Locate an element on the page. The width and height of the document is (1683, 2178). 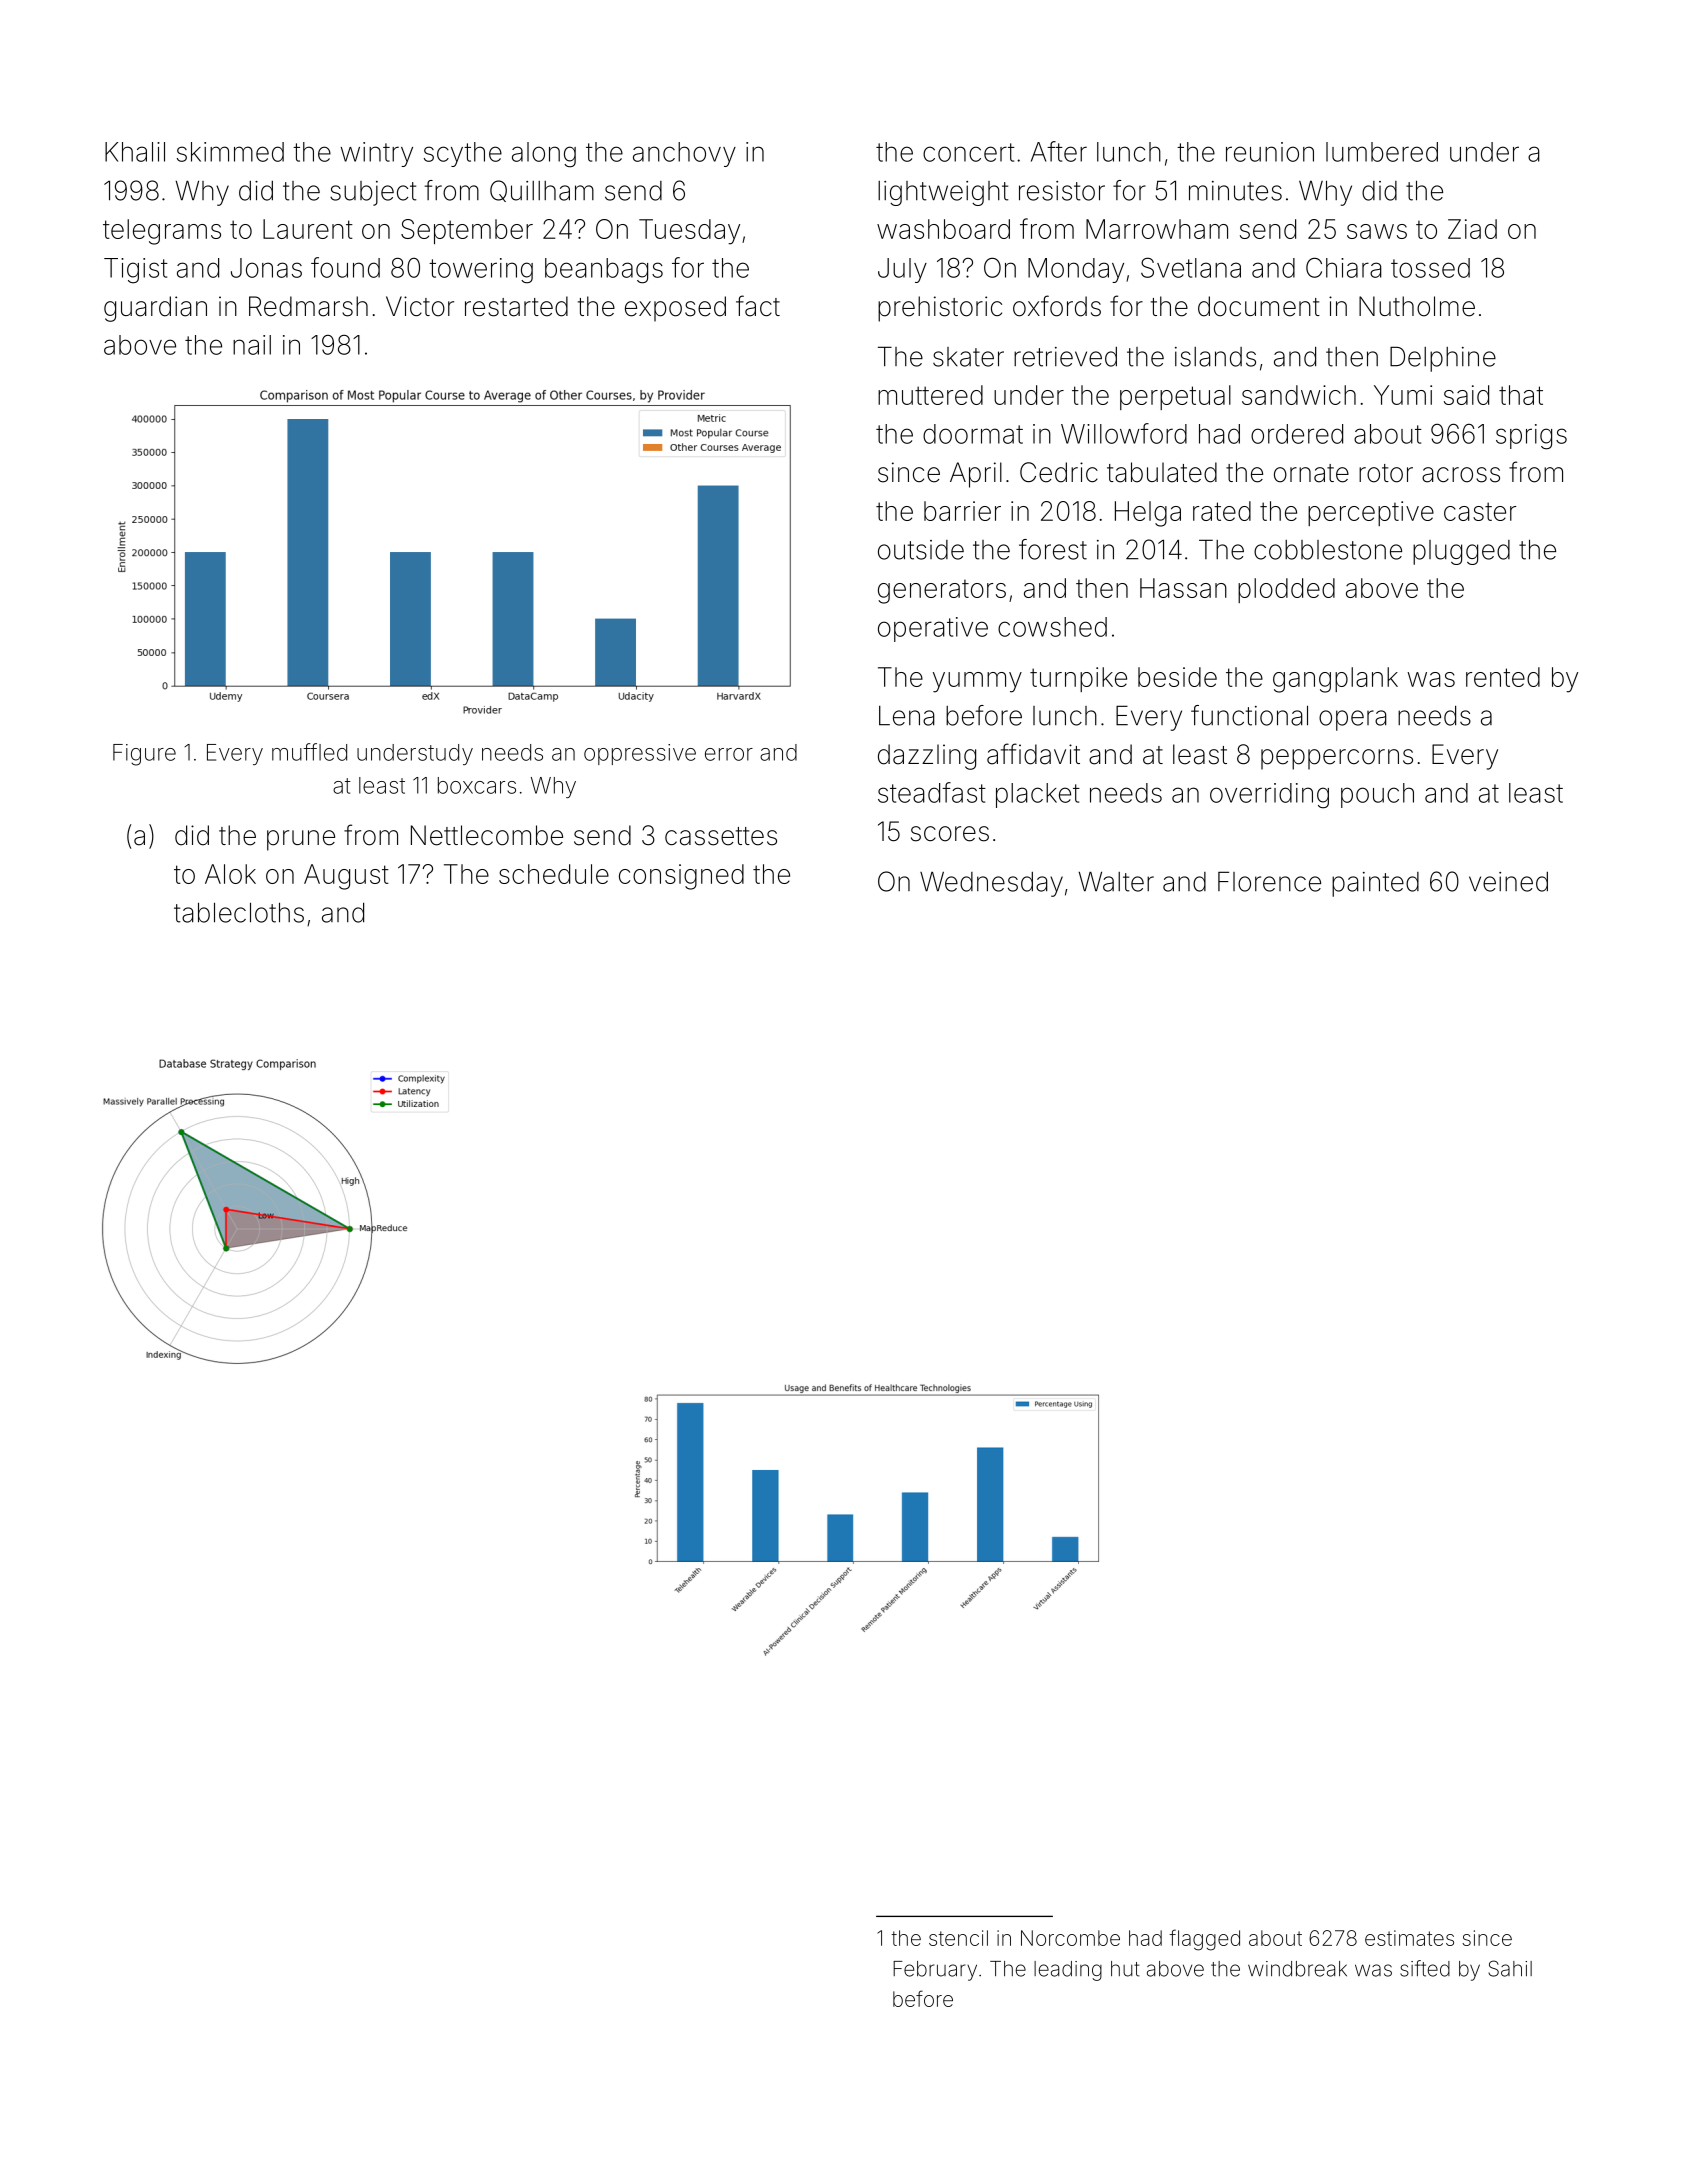
skimmed is located at coordinates (230, 152).
